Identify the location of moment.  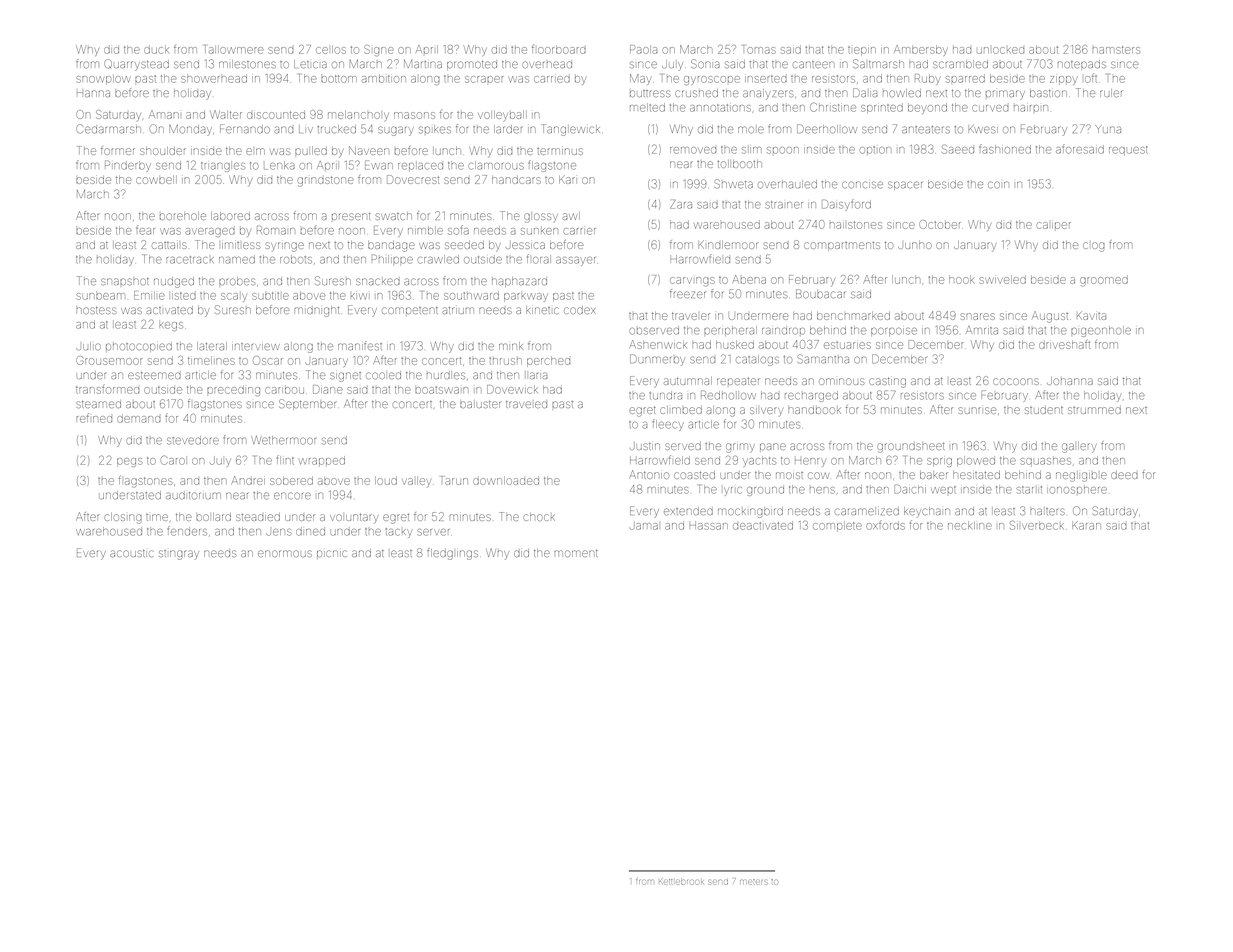
(576, 553).
